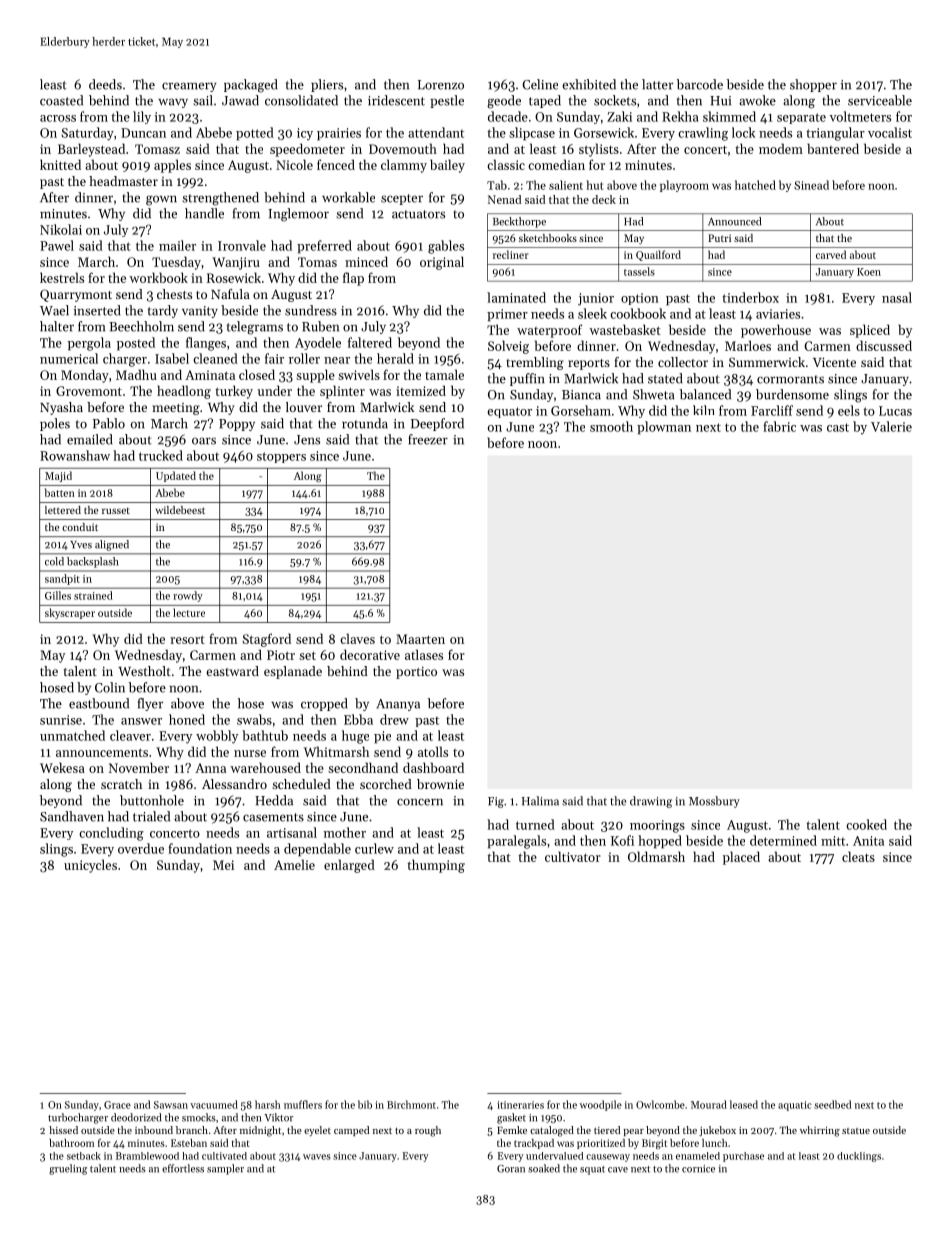 The height and width of the screenshot is (1233, 952). I want to click on cooked, so click(866, 824).
